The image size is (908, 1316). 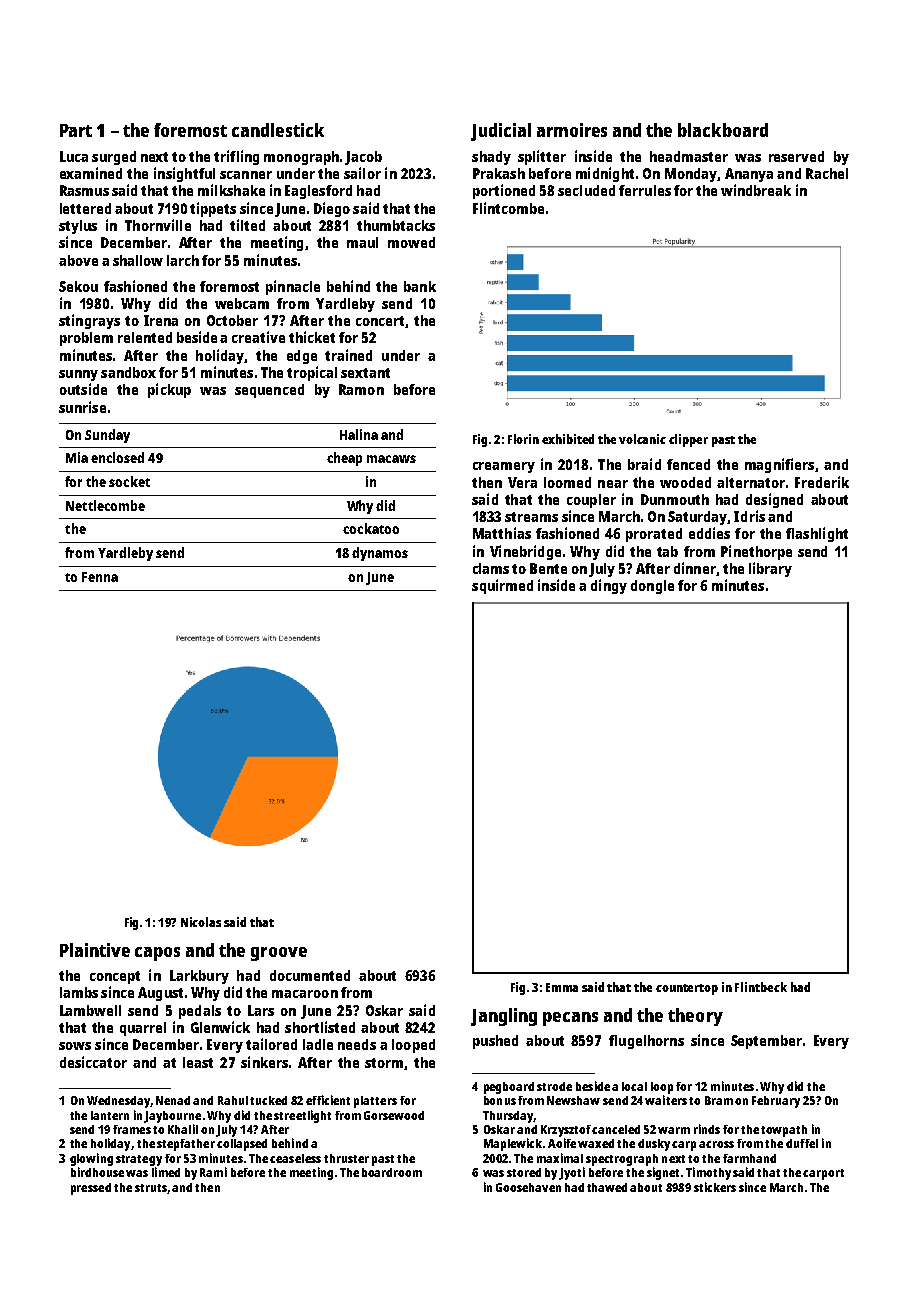 What do you see at coordinates (761, 987) in the screenshot?
I see `Flintbeck` at bounding box center [761, 987].
